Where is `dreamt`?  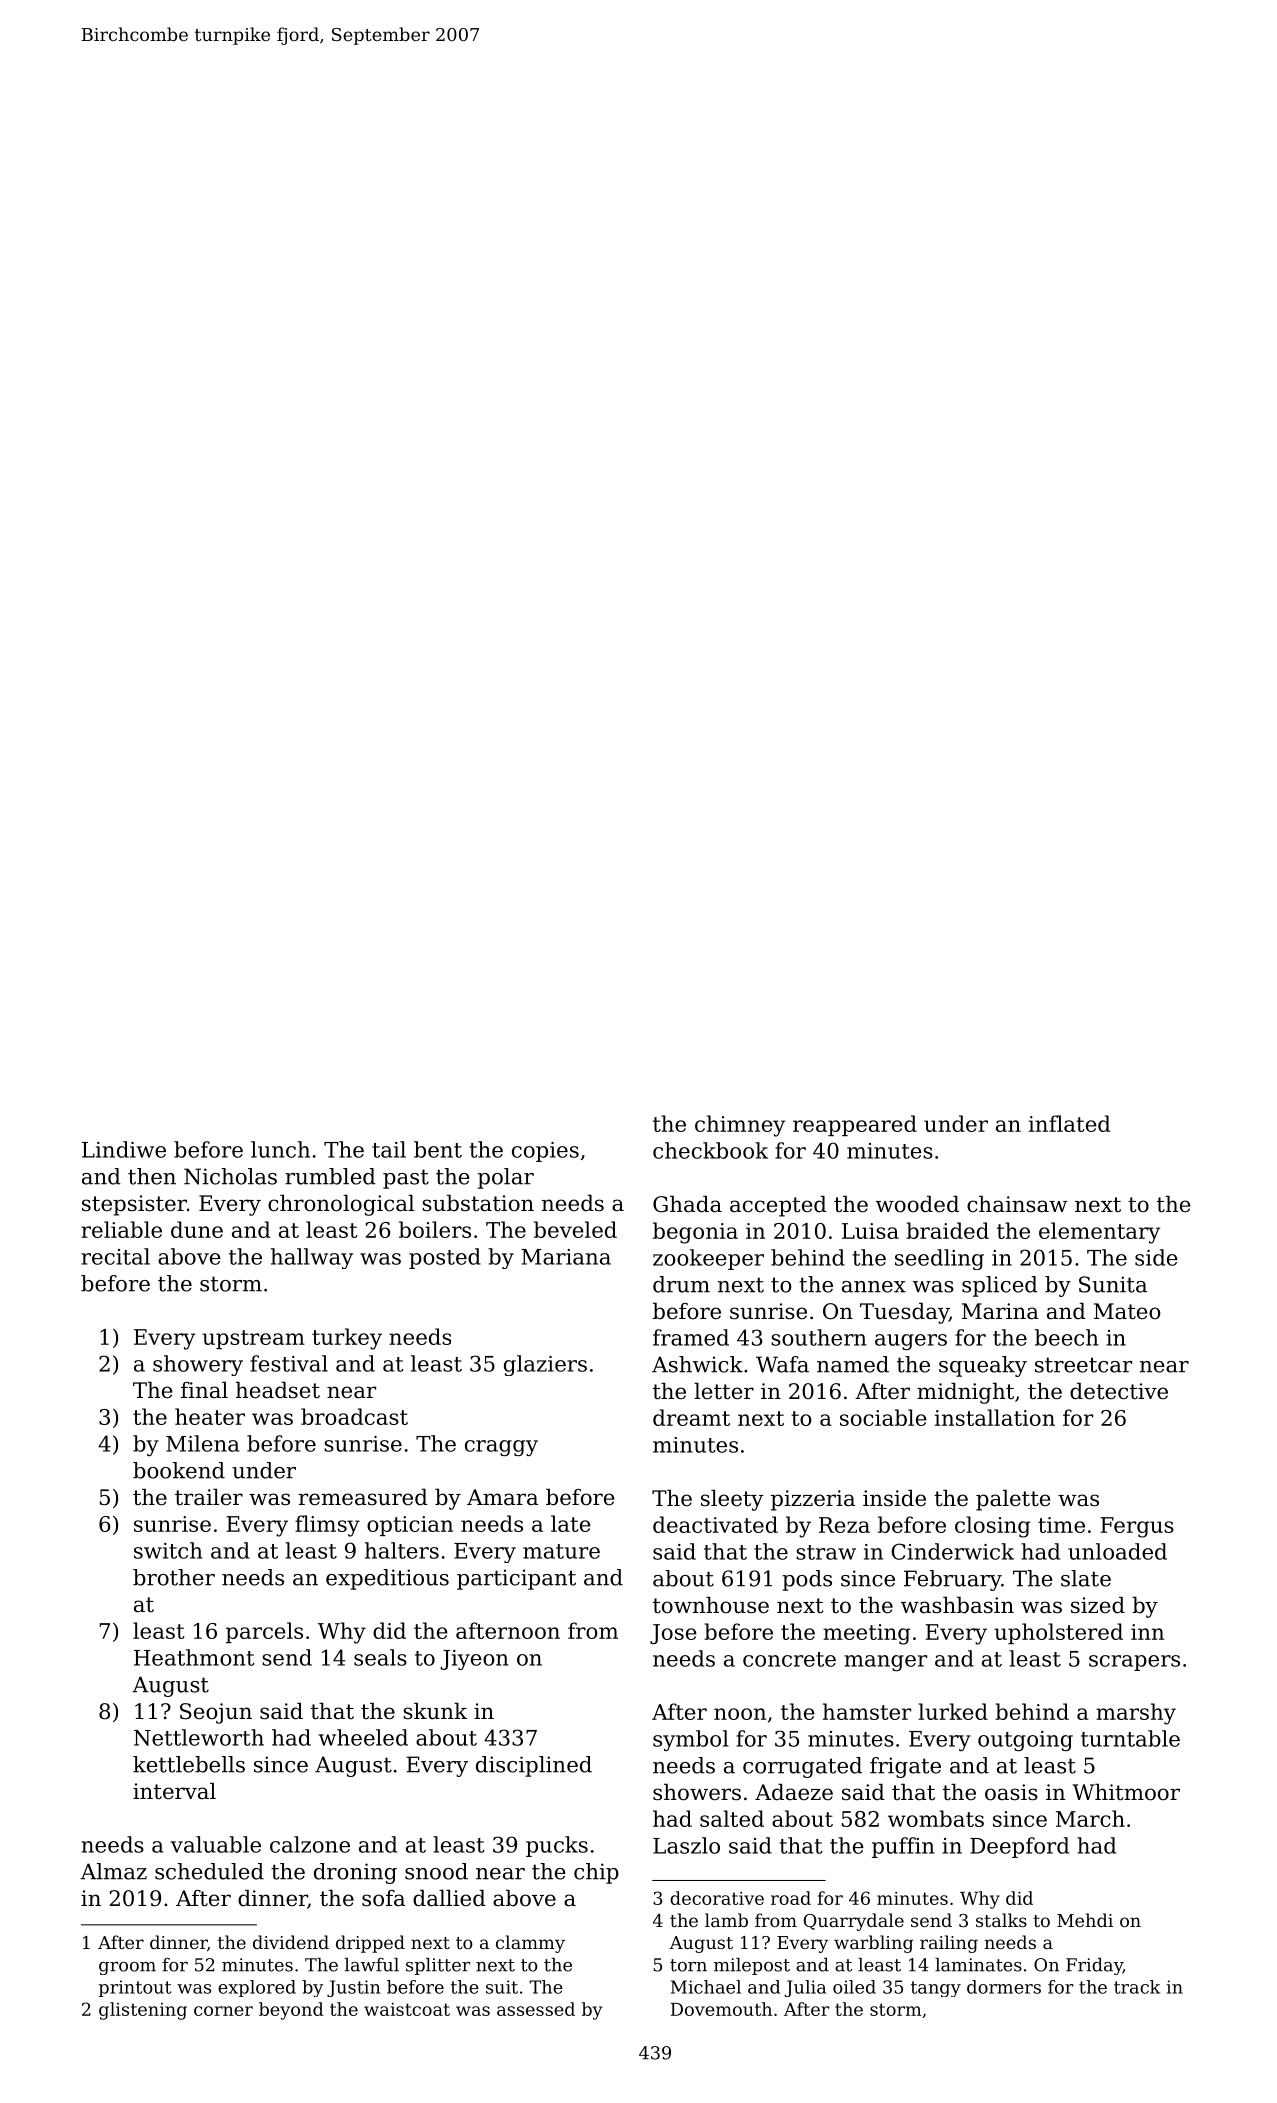 dreamt is located at coordinates (691, 1417).
